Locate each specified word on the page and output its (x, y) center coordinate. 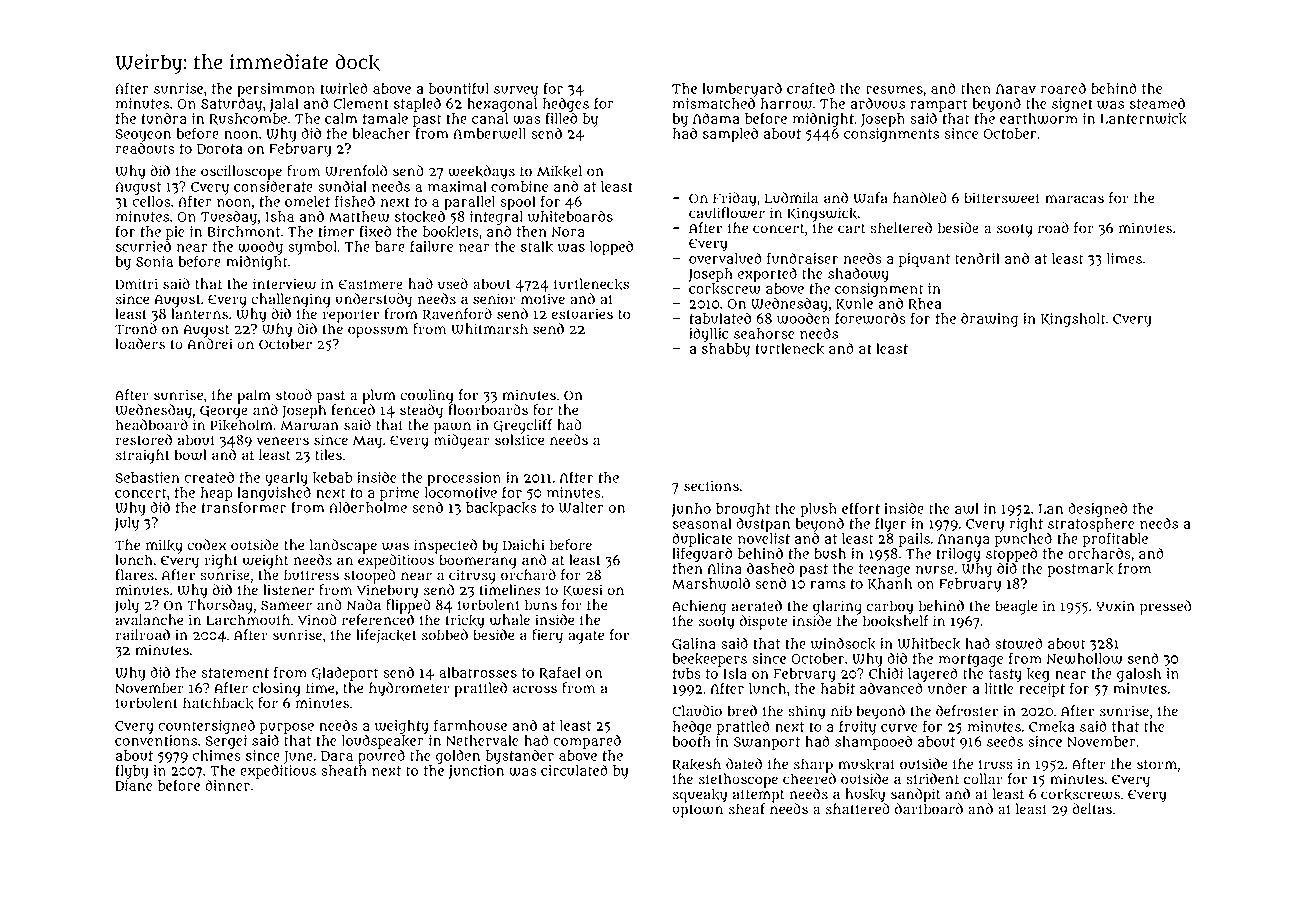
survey (516, 91)
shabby (726, 350)
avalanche (150, 620)
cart (851, 229)
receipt (1042, 690)
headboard (152, 425)
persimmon (276, 90)
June (298, 757)
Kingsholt (1073, 320)
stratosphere (1091, 525)
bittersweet (1002, 198)
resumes (894, 89)
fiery (547, 636)
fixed (375, 231)
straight (143, 456)
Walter (581, 507)
